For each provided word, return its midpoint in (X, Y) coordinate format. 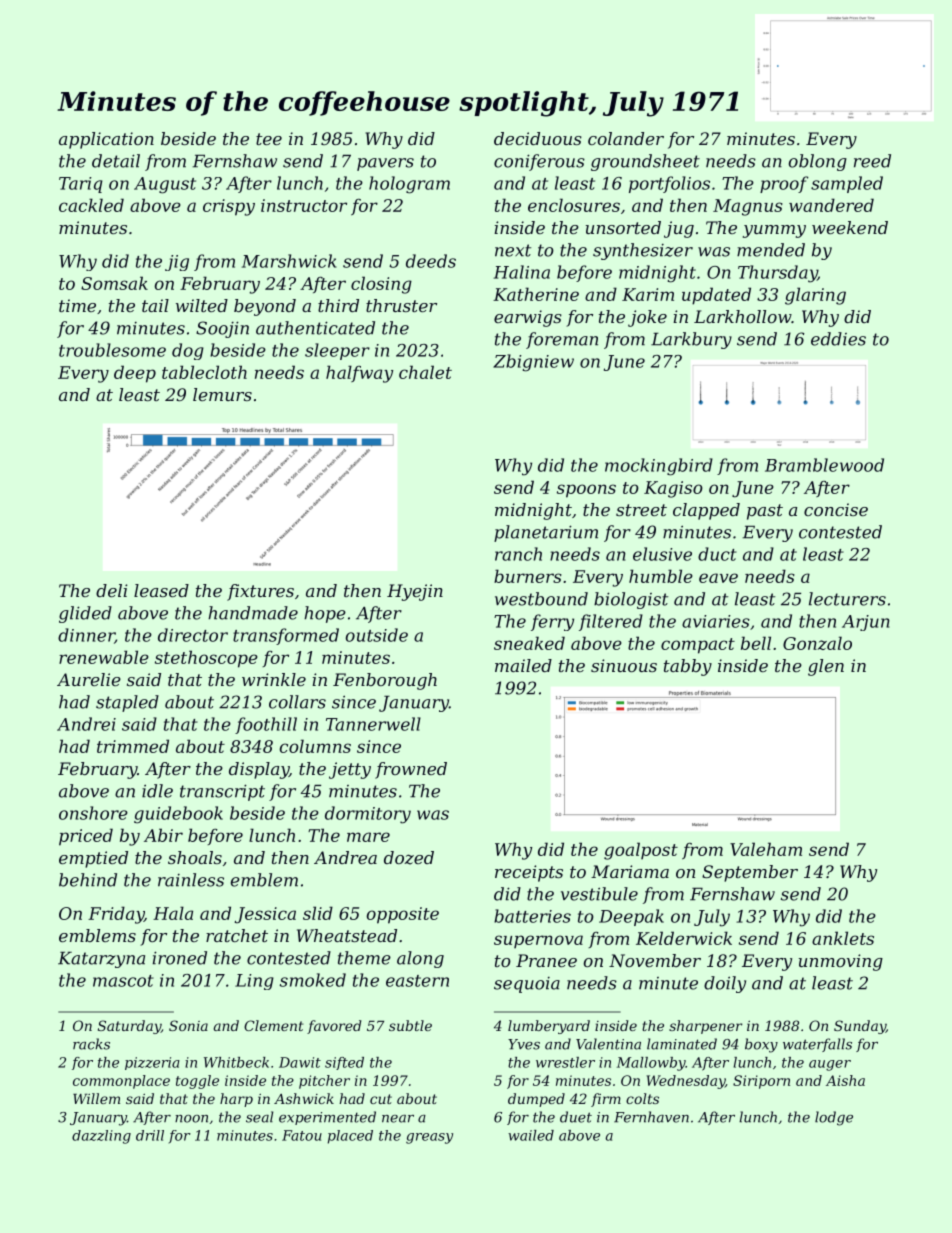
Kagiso (673, 489)
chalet (425, 372)
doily (725, 984)
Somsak (114, 283)
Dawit (300, 1062)
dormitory (368, 815)
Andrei (86, 724)
